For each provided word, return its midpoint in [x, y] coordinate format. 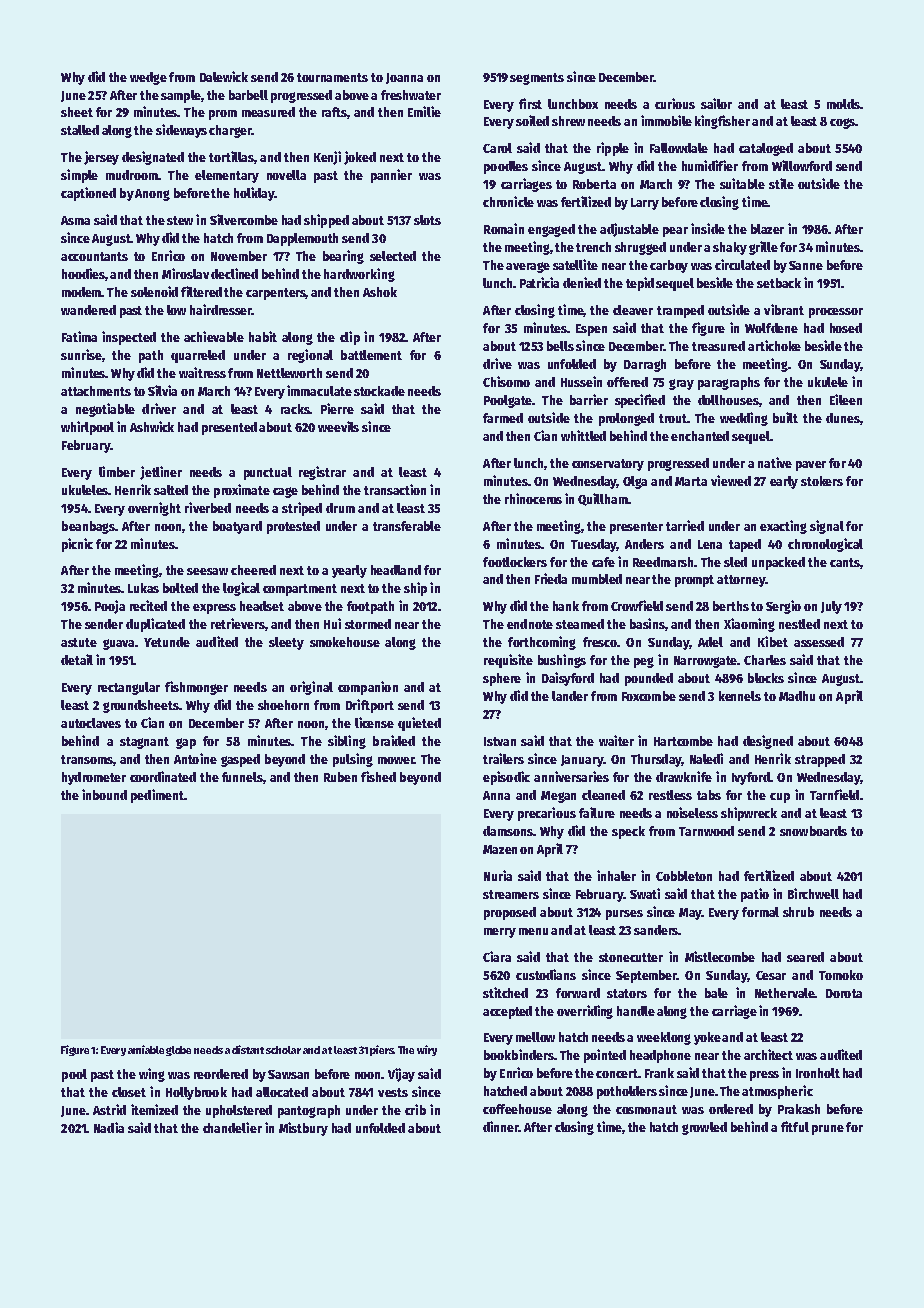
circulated [742, 264]
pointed [605, 1056]
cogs [842, 123]
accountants [94, 256]
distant [248, 1049]
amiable [146, 1049]
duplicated [155, 625]
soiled [532, 120]
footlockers [515, 562]
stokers [822, 481]
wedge [148, 78]
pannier [391, 176]
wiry [427, 1050]
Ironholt [818, 1073]
